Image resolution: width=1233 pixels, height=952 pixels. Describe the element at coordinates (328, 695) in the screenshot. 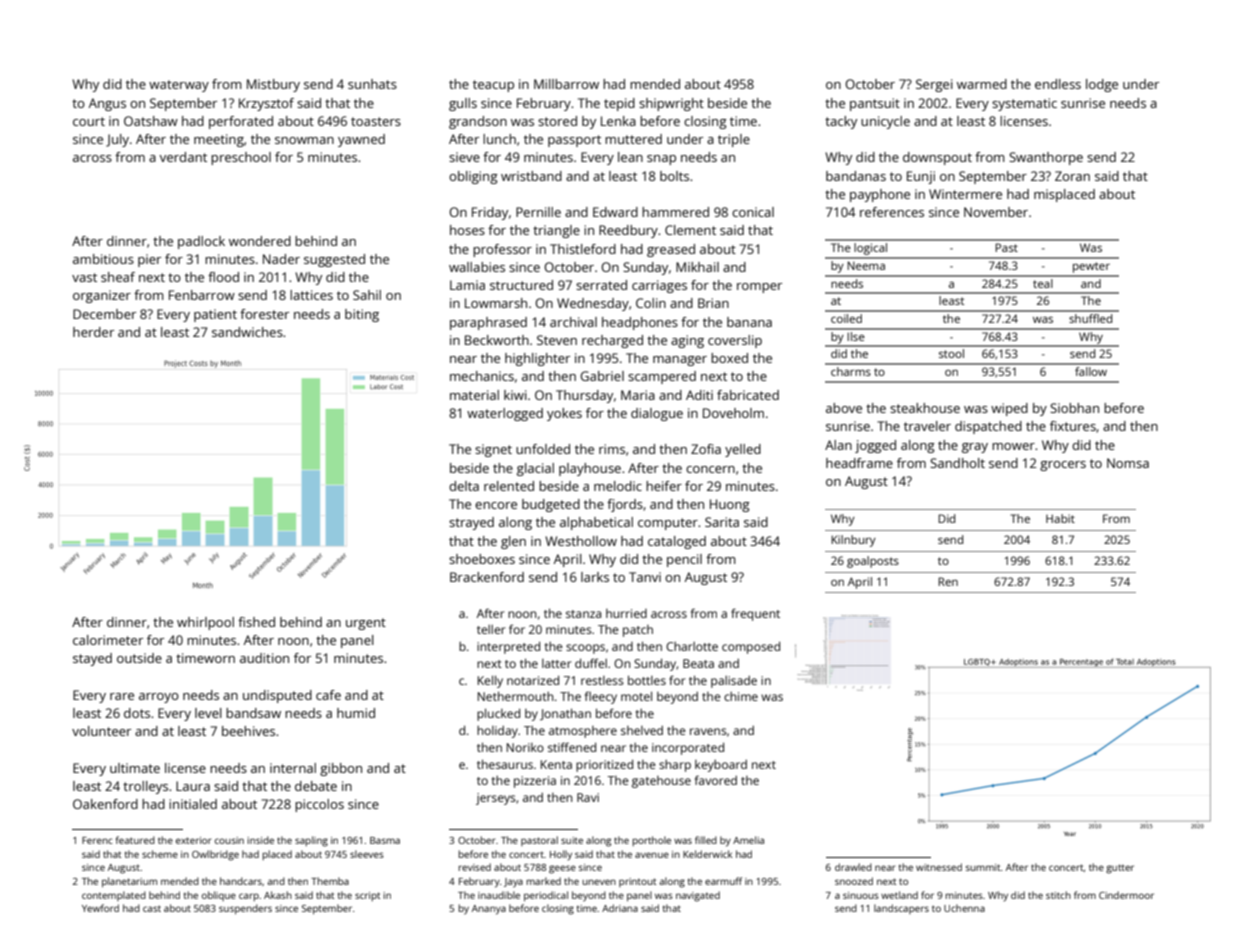

I see `cafe` at that location.
